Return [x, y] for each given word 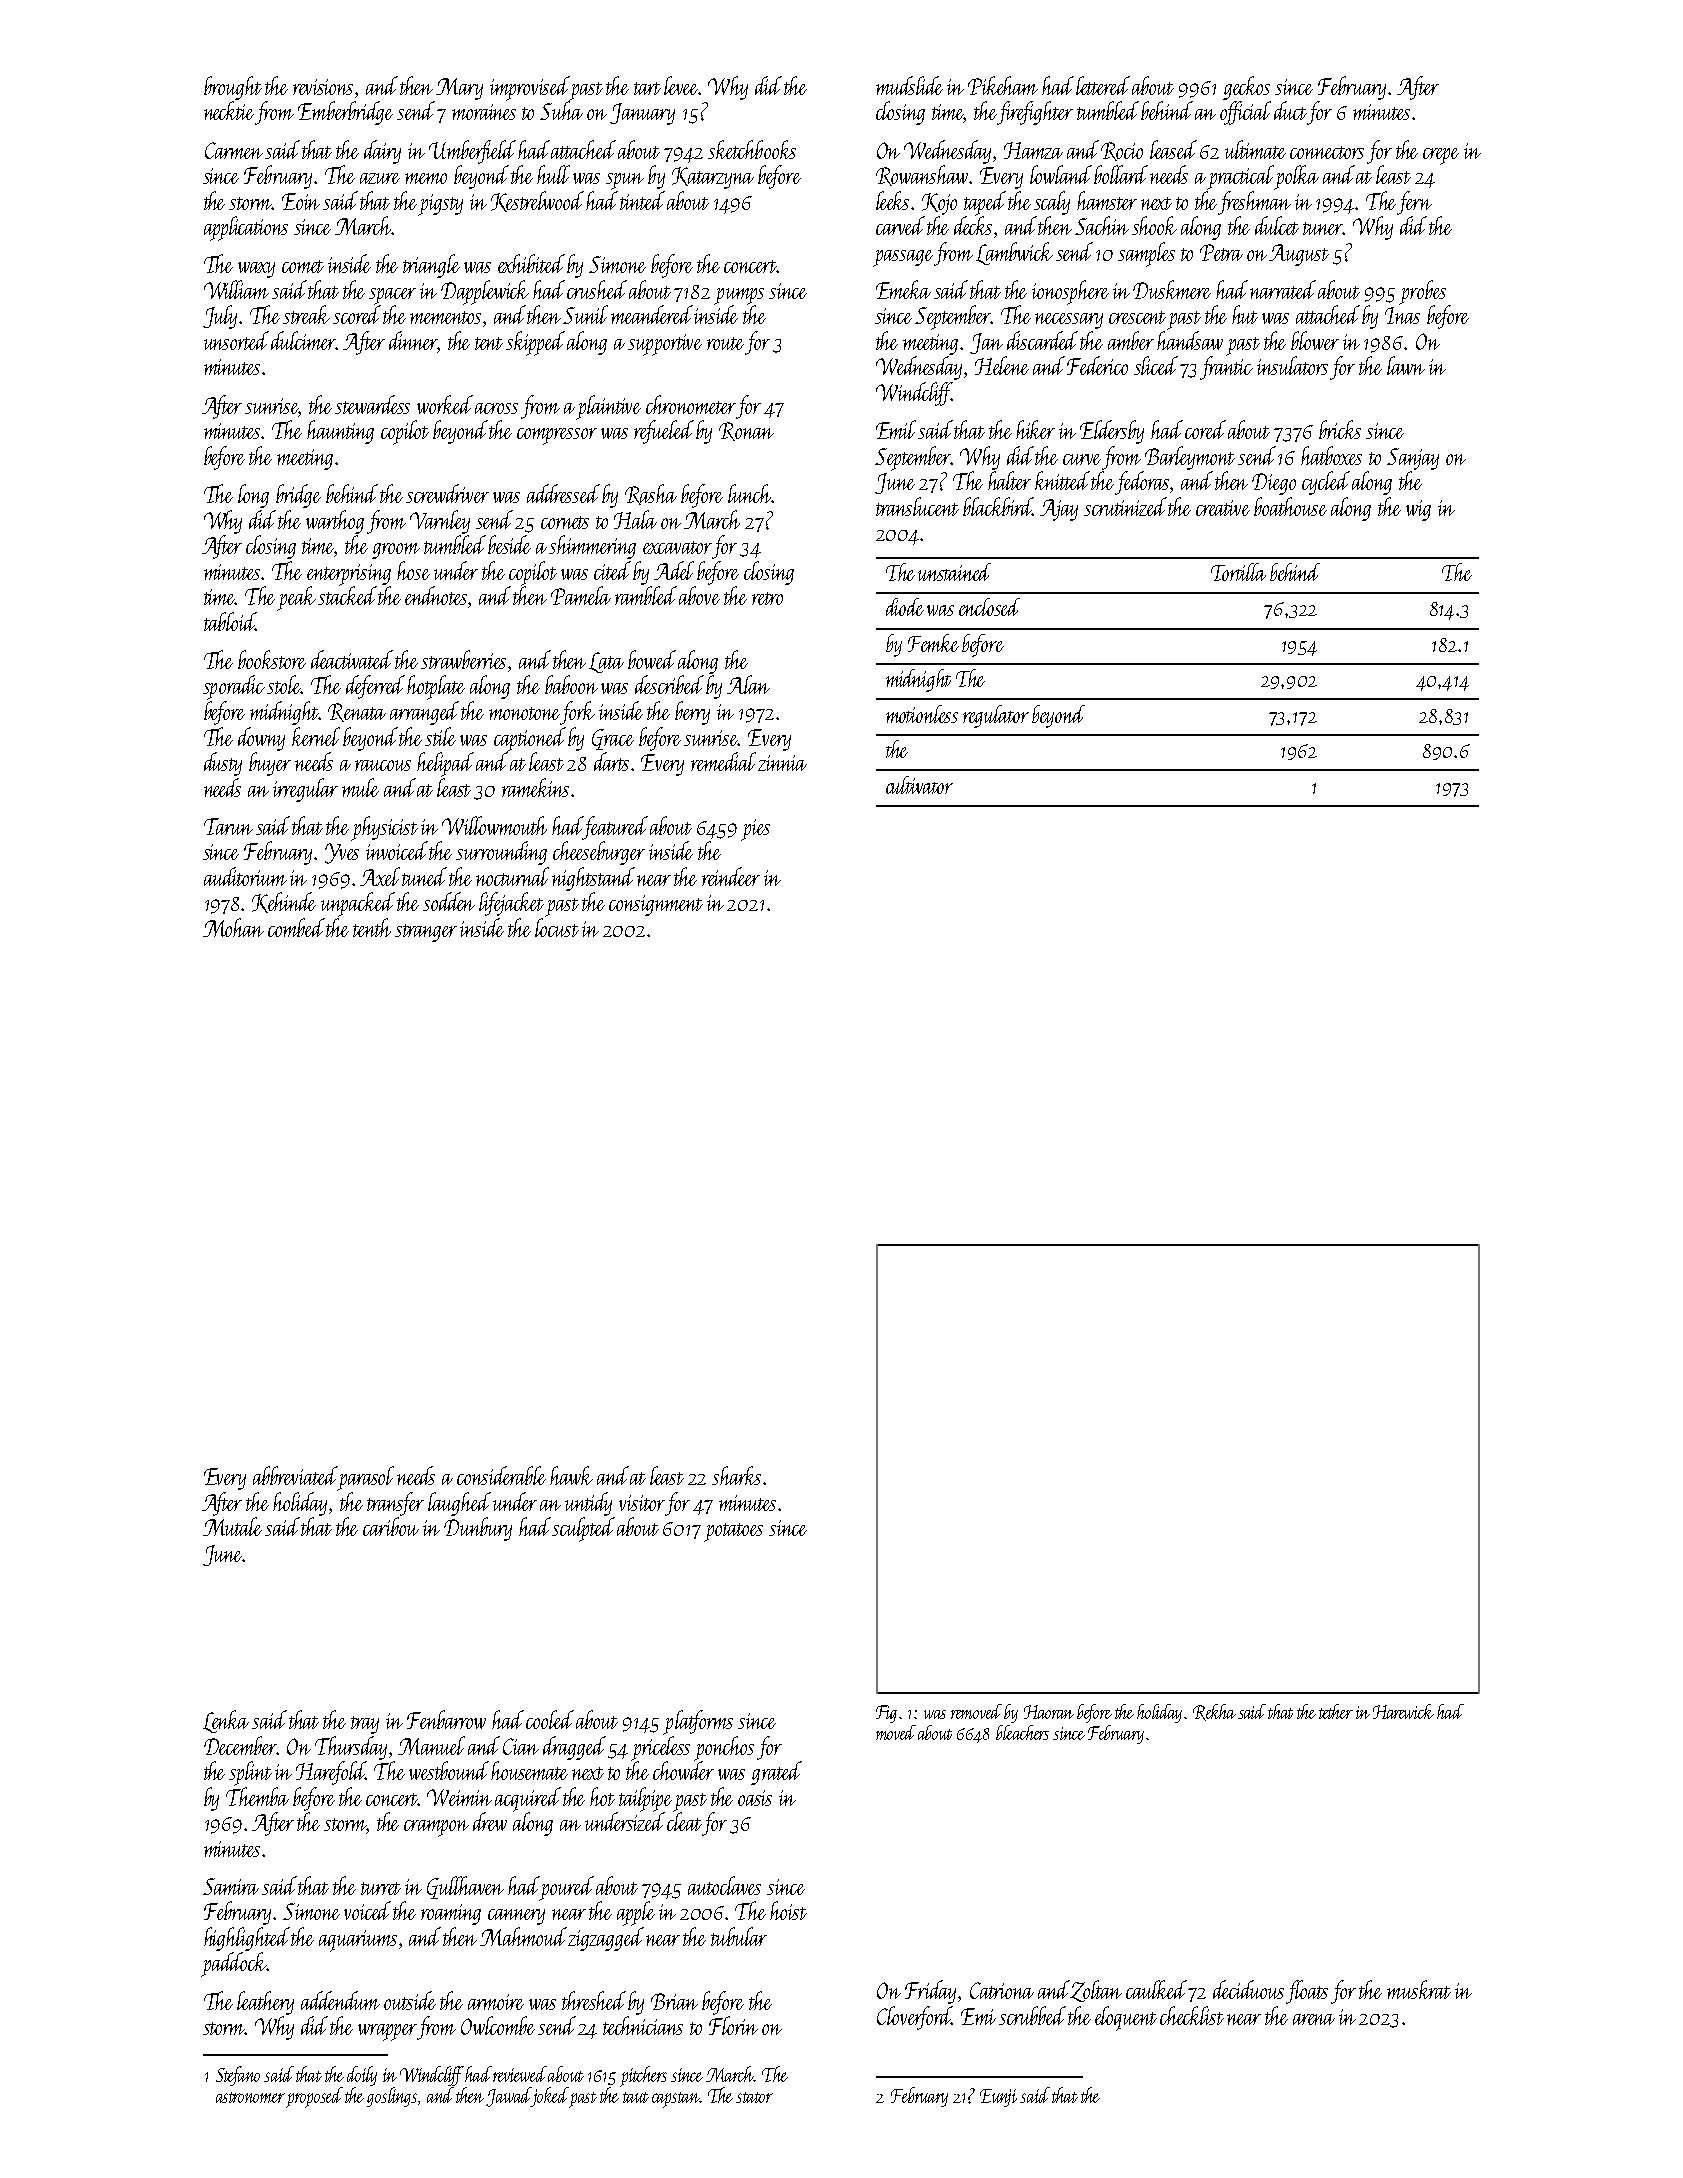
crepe [1441, 156]
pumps [739, 296]
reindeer [731, 876]
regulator [996, 716]
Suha [561, 110]
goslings [393, 2097]
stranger [426, 933]
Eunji [998, 2098]
